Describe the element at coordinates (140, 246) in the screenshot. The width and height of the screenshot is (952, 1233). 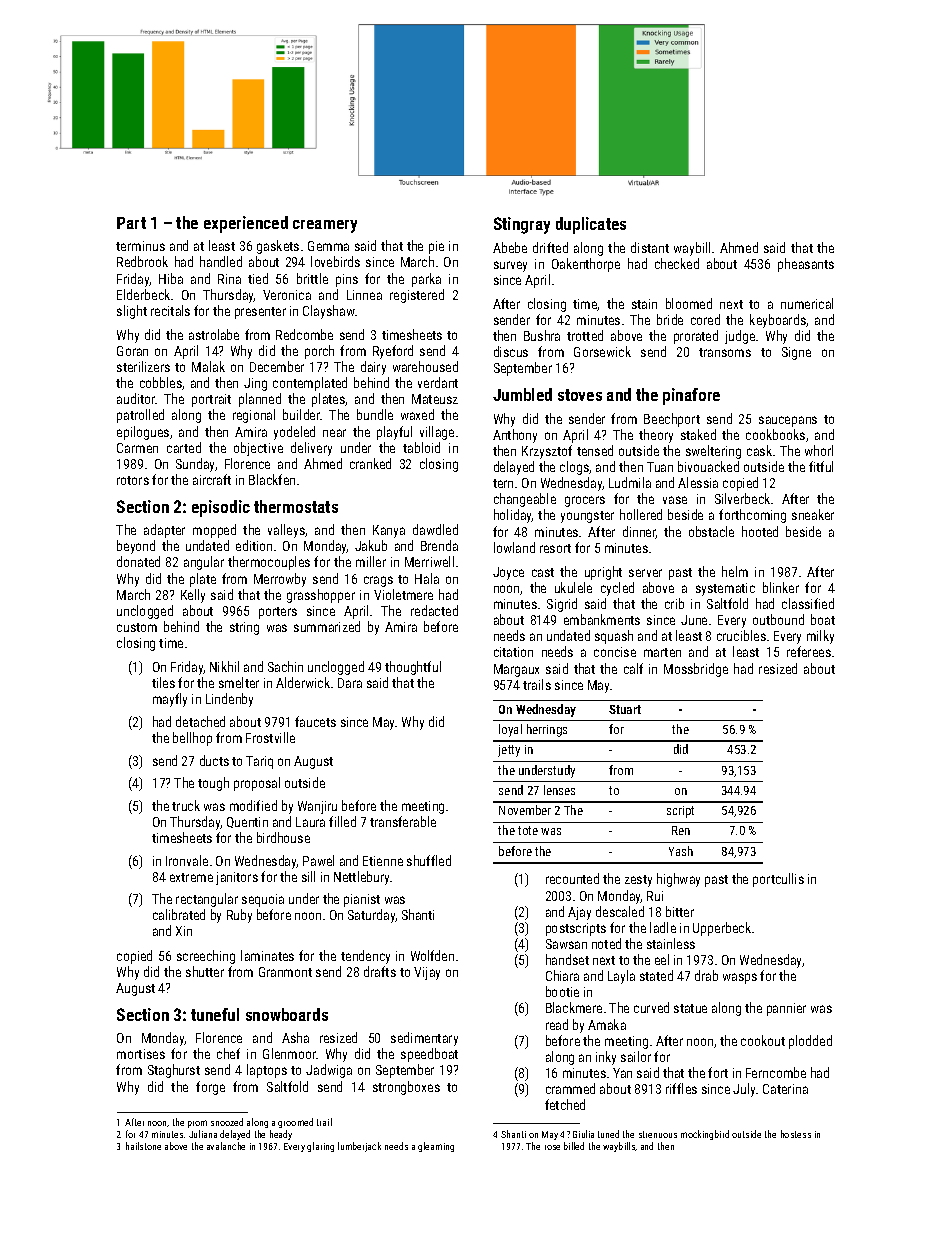
I see `terminus` at that location.
